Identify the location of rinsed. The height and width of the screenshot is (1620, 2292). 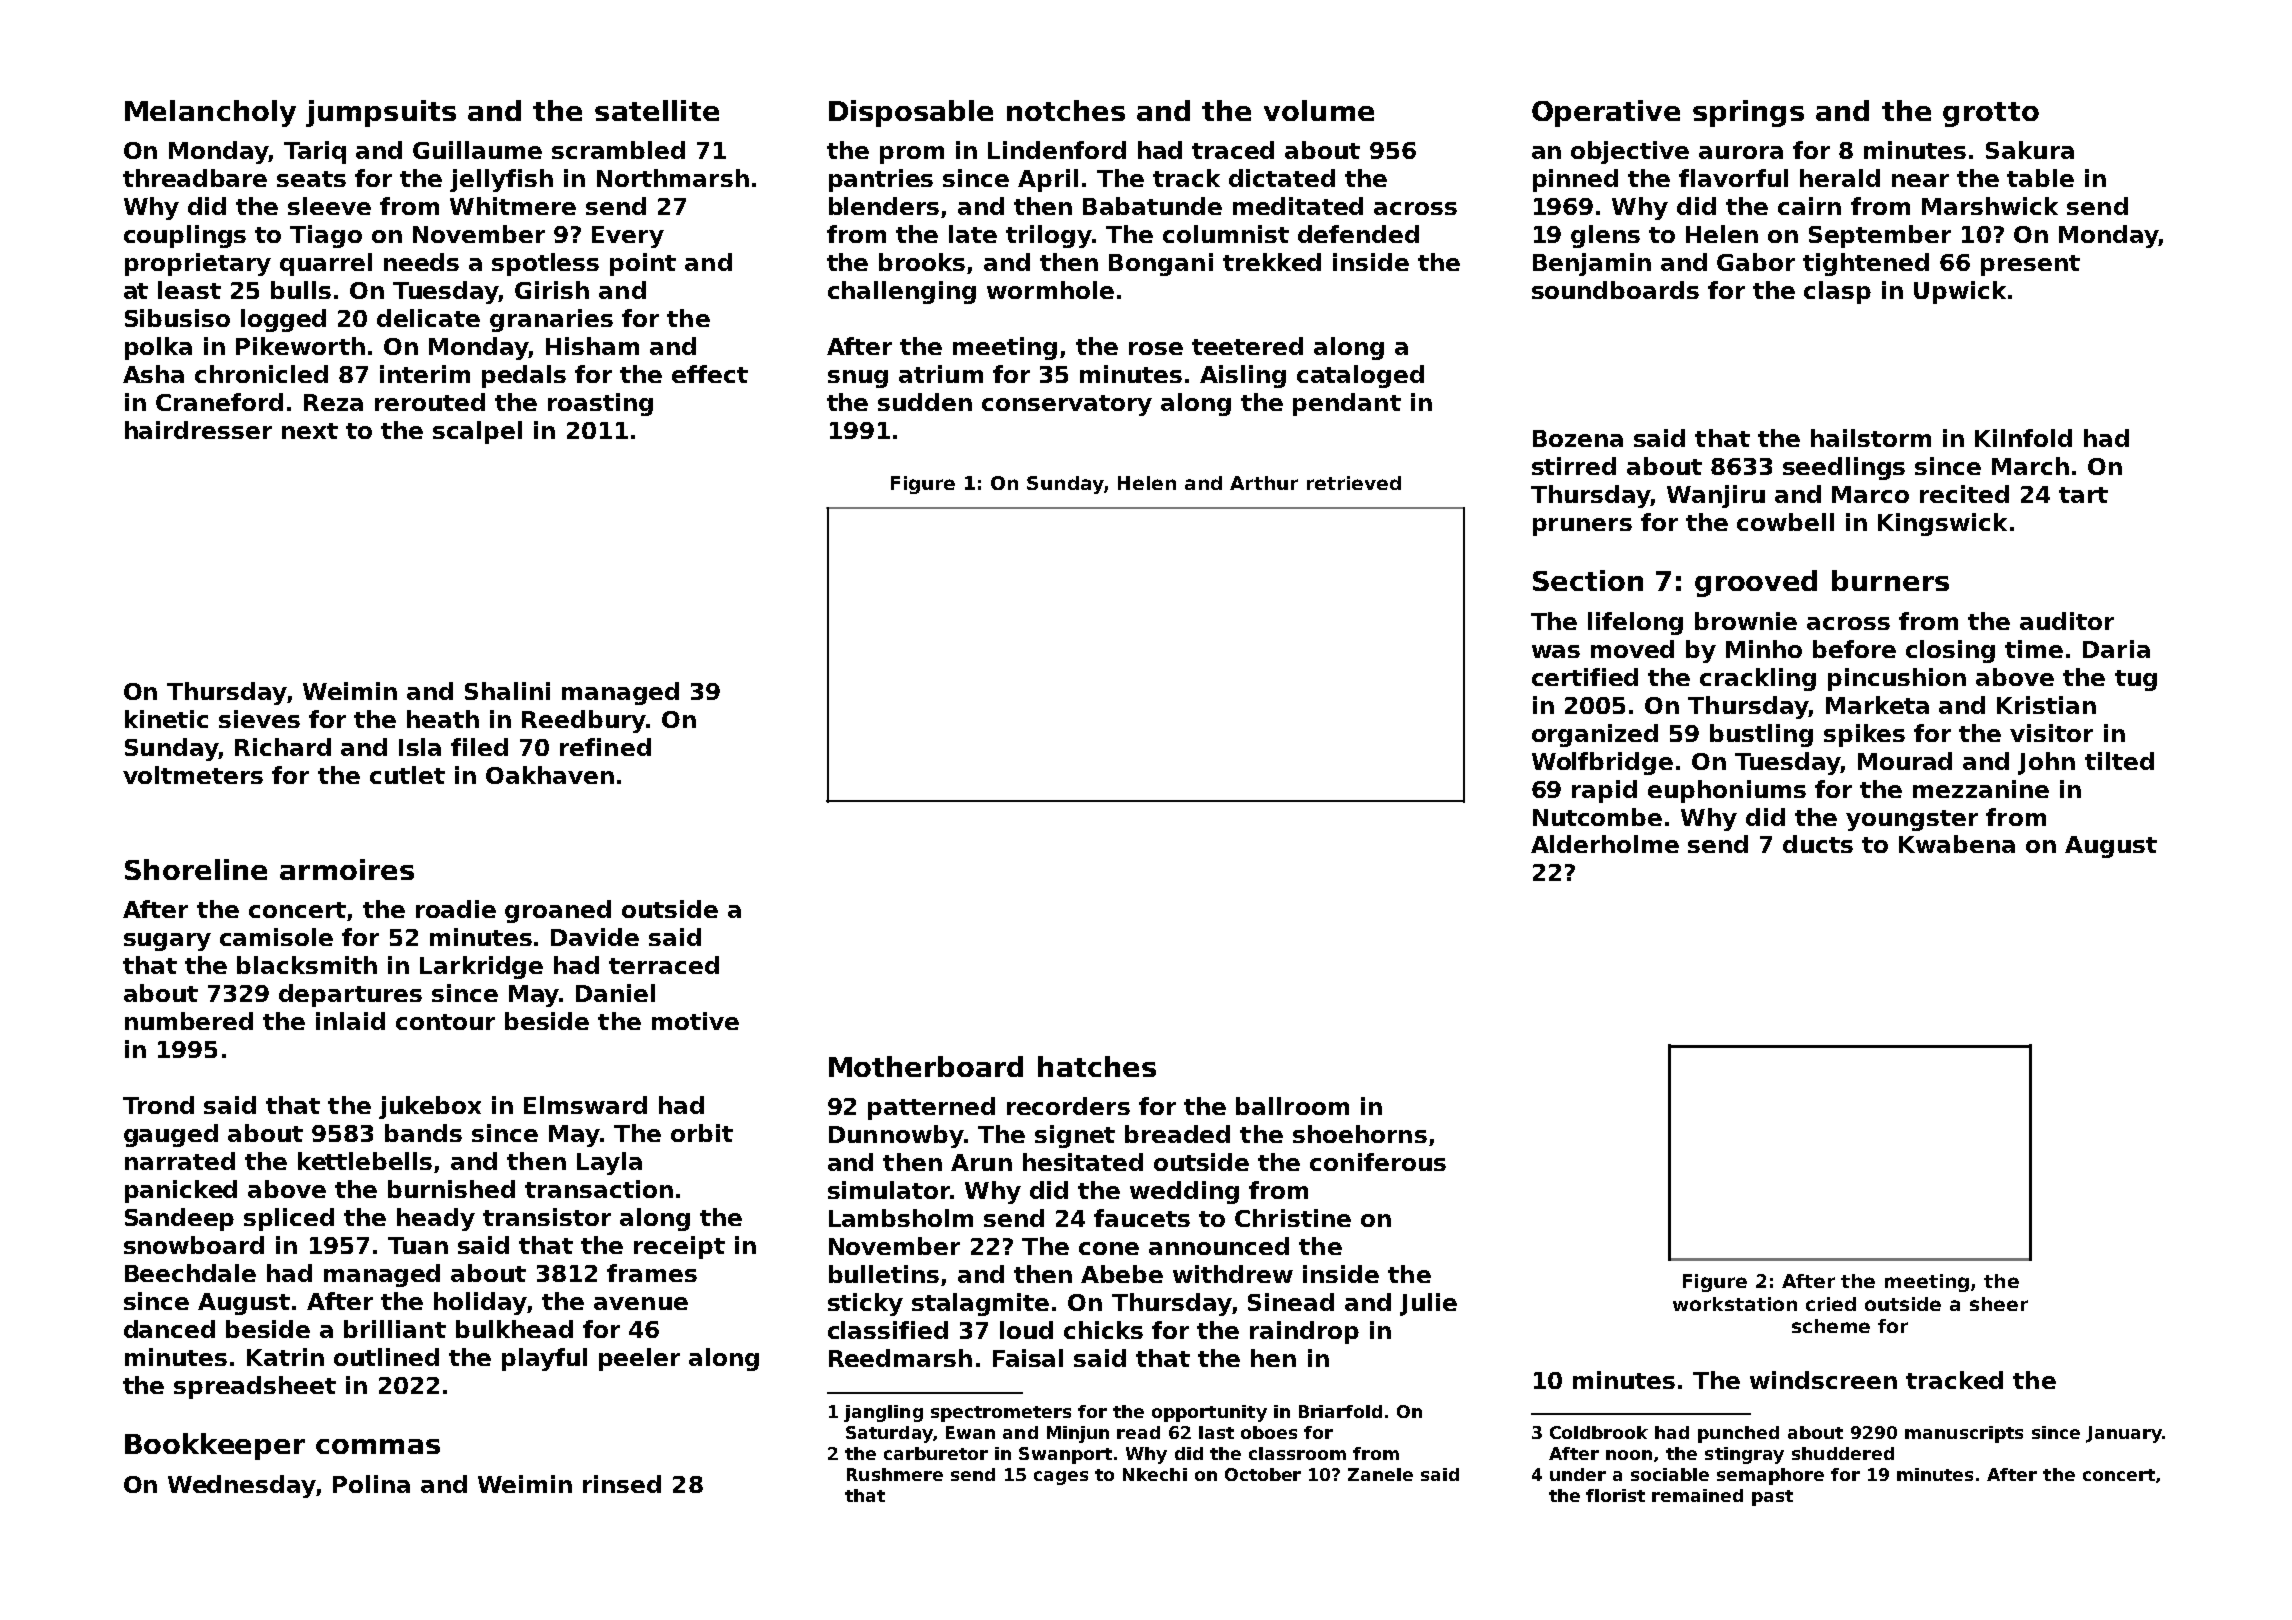
(622, 1484).
